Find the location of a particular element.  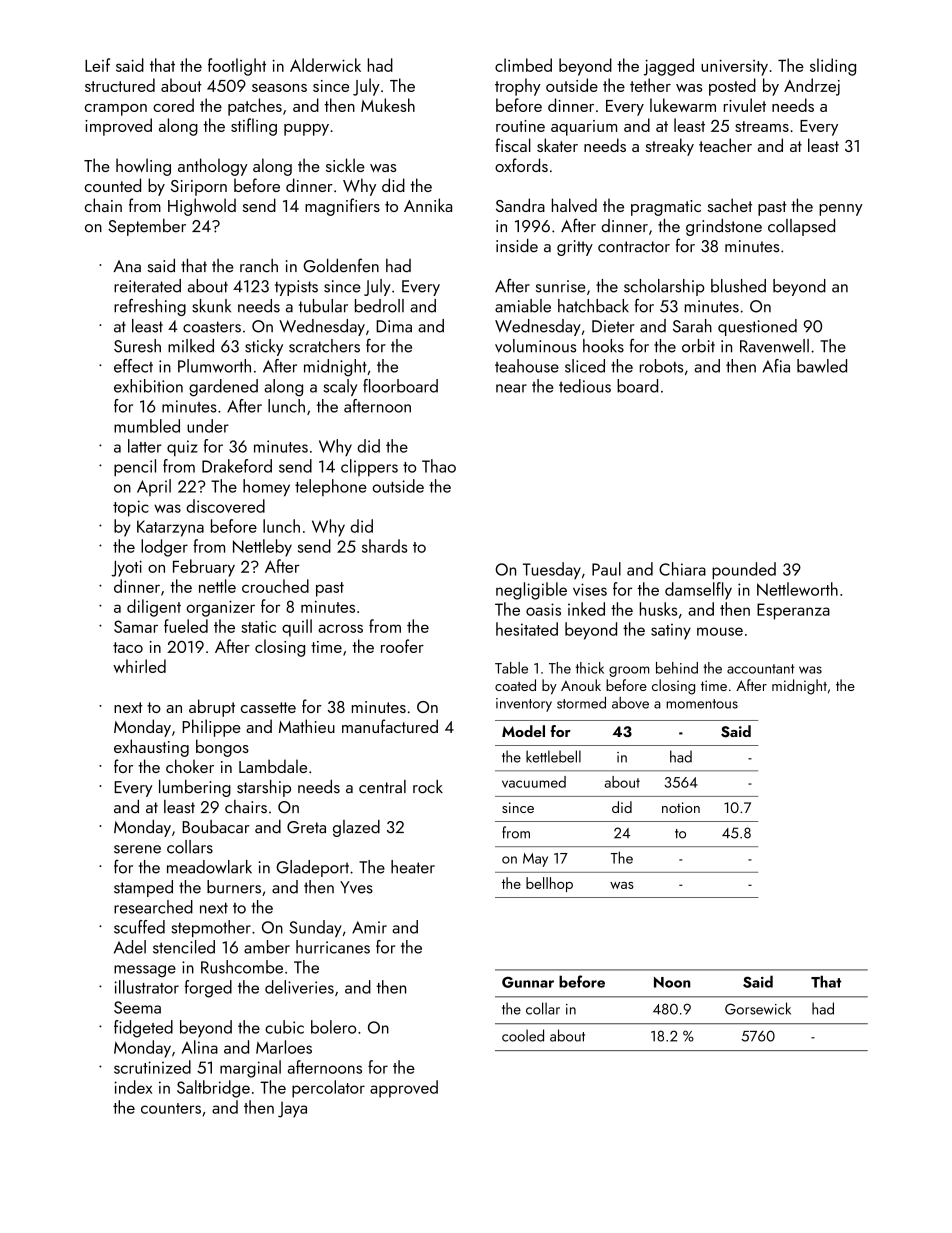

halved is located at coordinates (574, 205).
